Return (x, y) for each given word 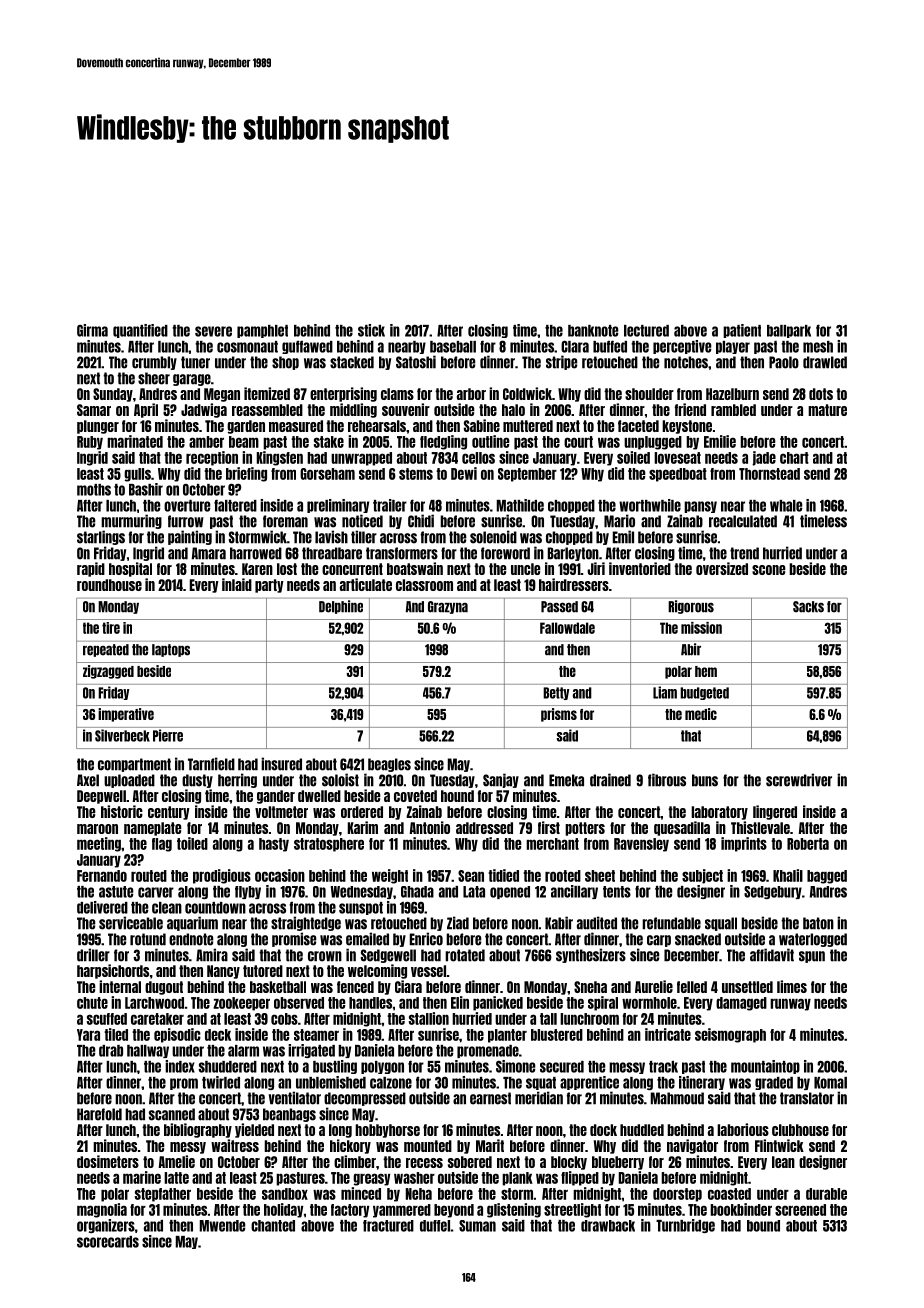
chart (794, 458)
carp (659, 941)
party (269, 586)
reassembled (267, 410)
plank (517, 1179)
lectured (646, 331)
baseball (453, 347)
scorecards (108, 1242)
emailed (367, 939)
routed (149, 876)
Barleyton (573, 554)
